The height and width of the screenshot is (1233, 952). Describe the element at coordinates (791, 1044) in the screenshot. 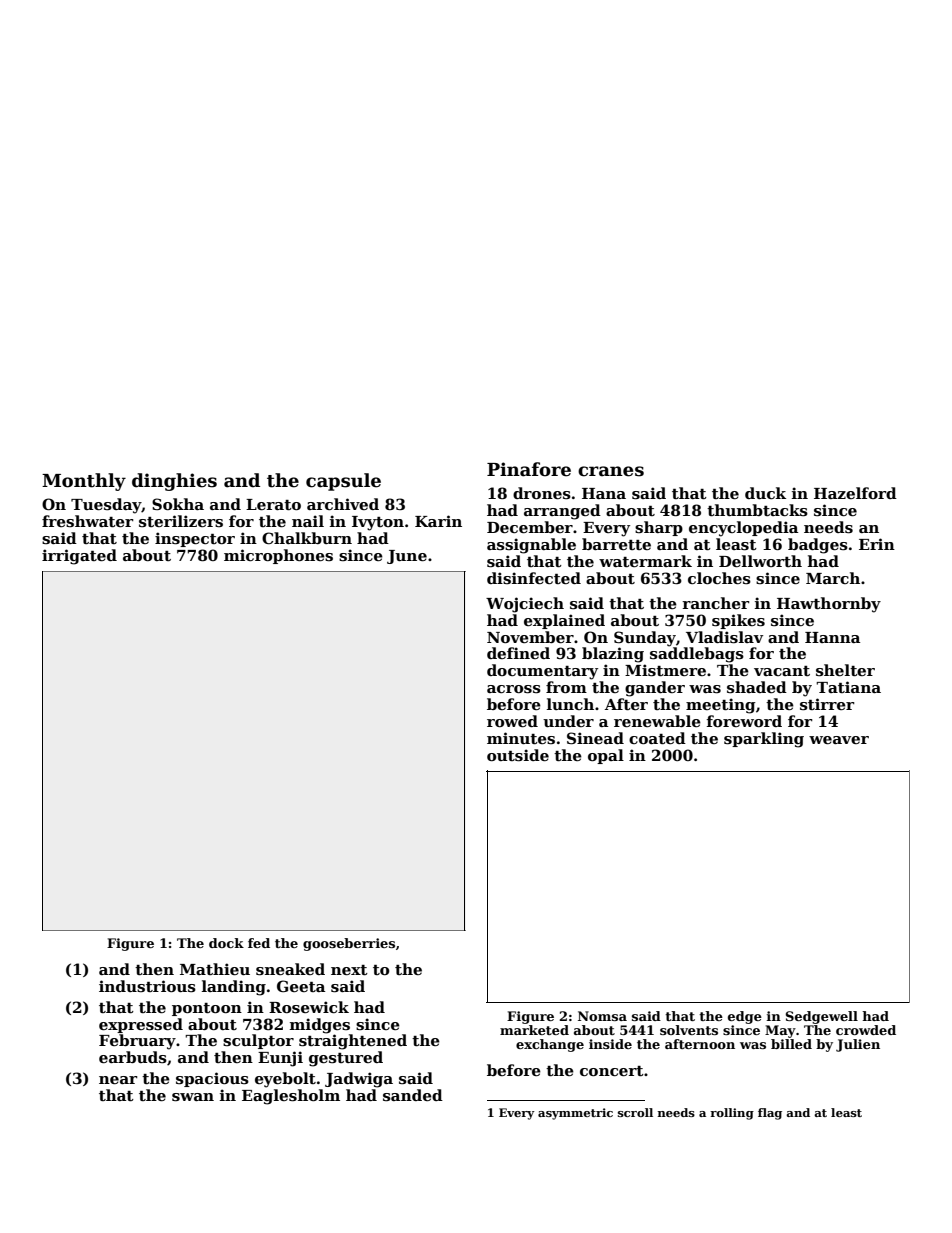

I see `billed` at that location.
